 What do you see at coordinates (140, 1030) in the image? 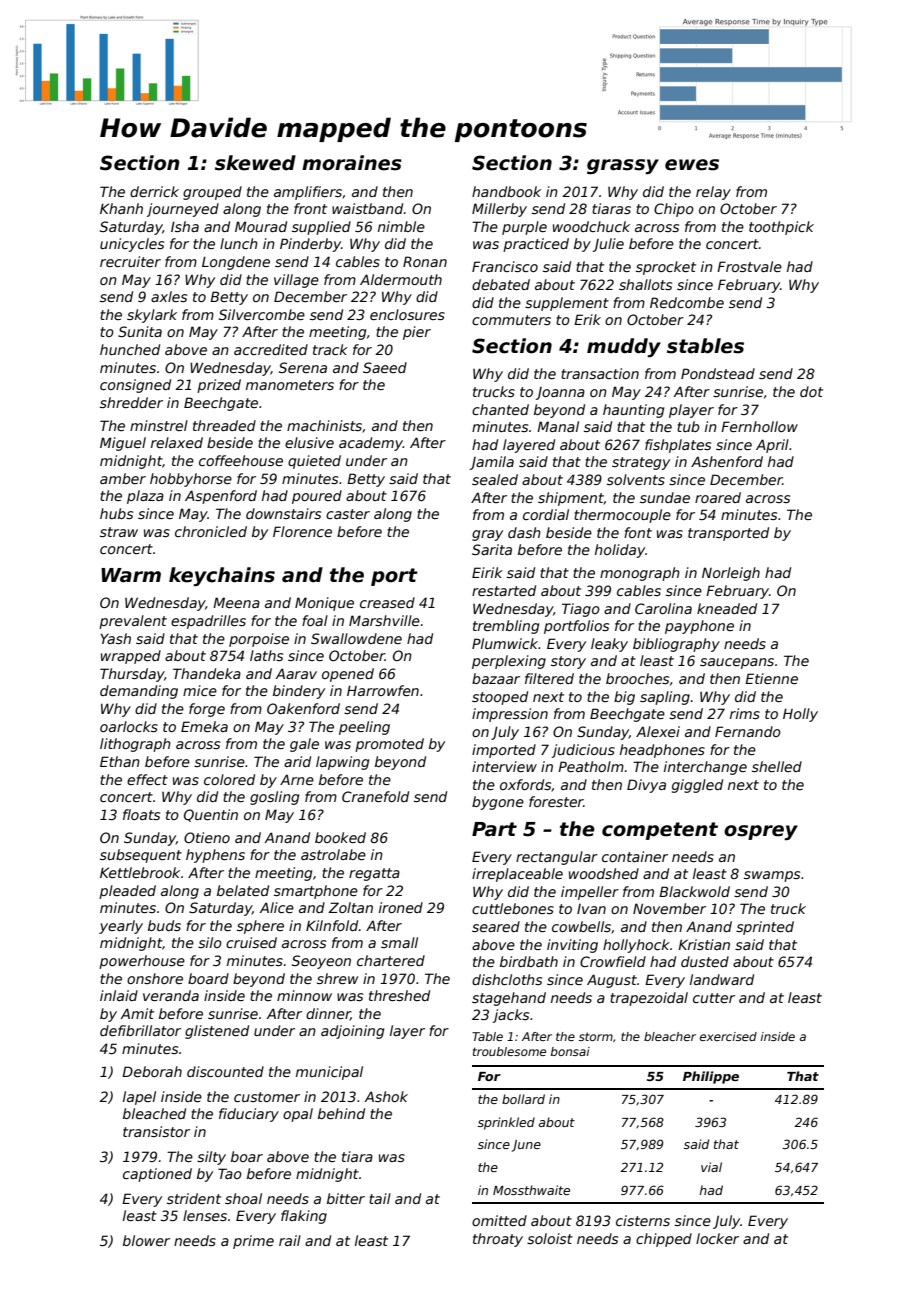
I see `defibrillator` at bounding box center [140, 1030].
